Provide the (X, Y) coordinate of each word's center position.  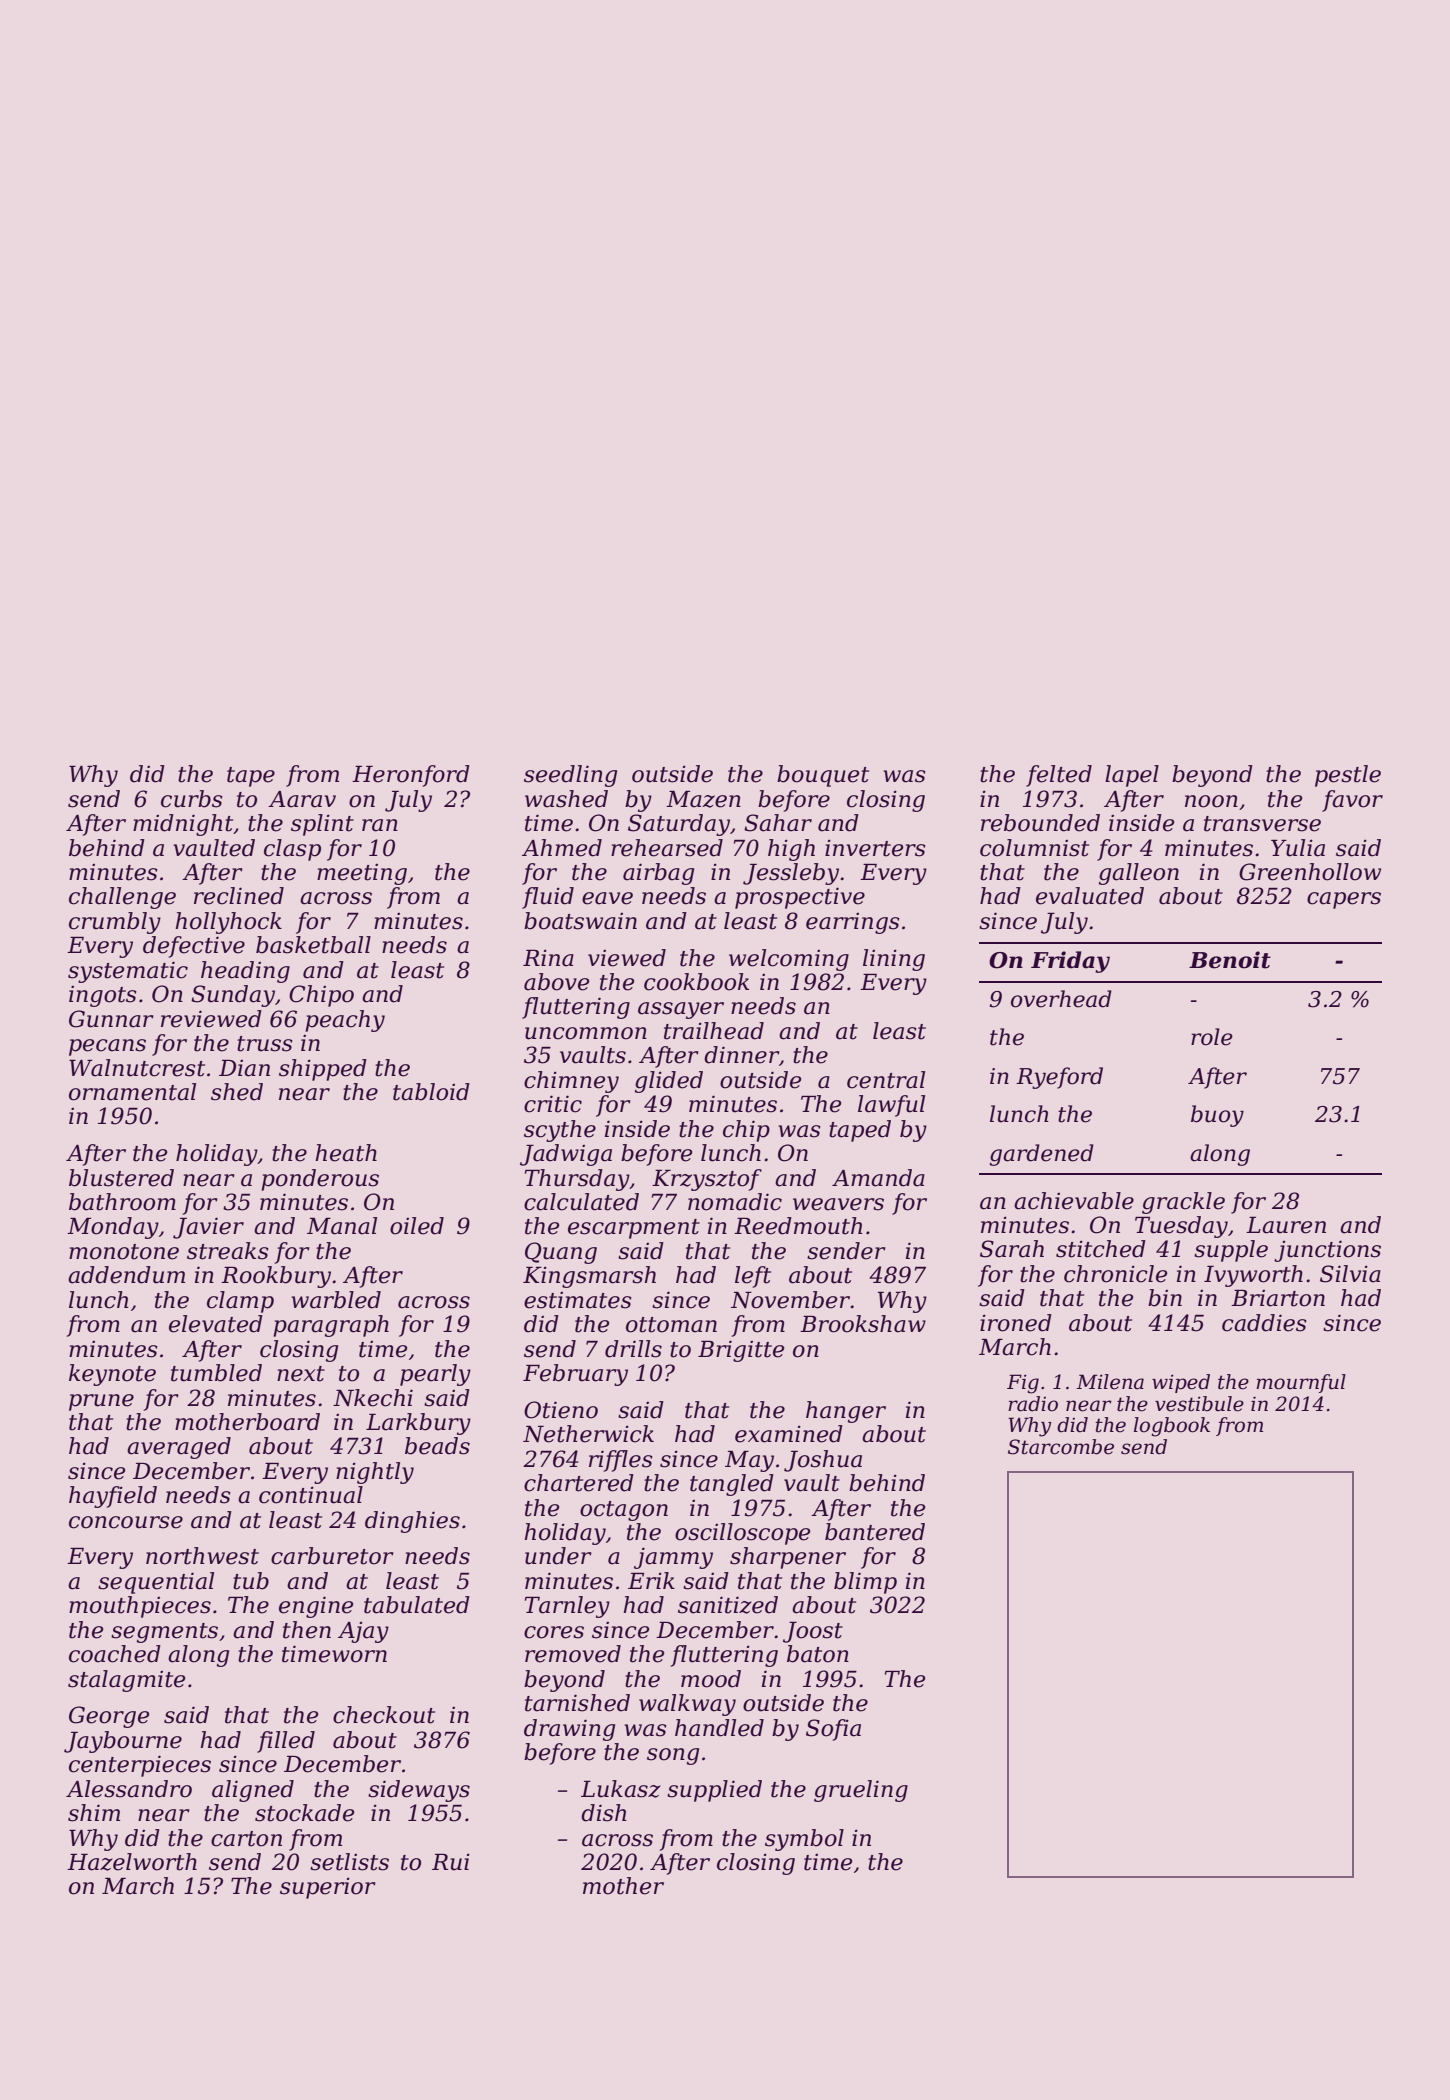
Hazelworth (132, 1862)
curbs (192, 799)
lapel (1132, 776)
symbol (804, 1840)
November (791, 1300)
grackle (1183, 1203)
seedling (570, 776)
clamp (240, 1302)
